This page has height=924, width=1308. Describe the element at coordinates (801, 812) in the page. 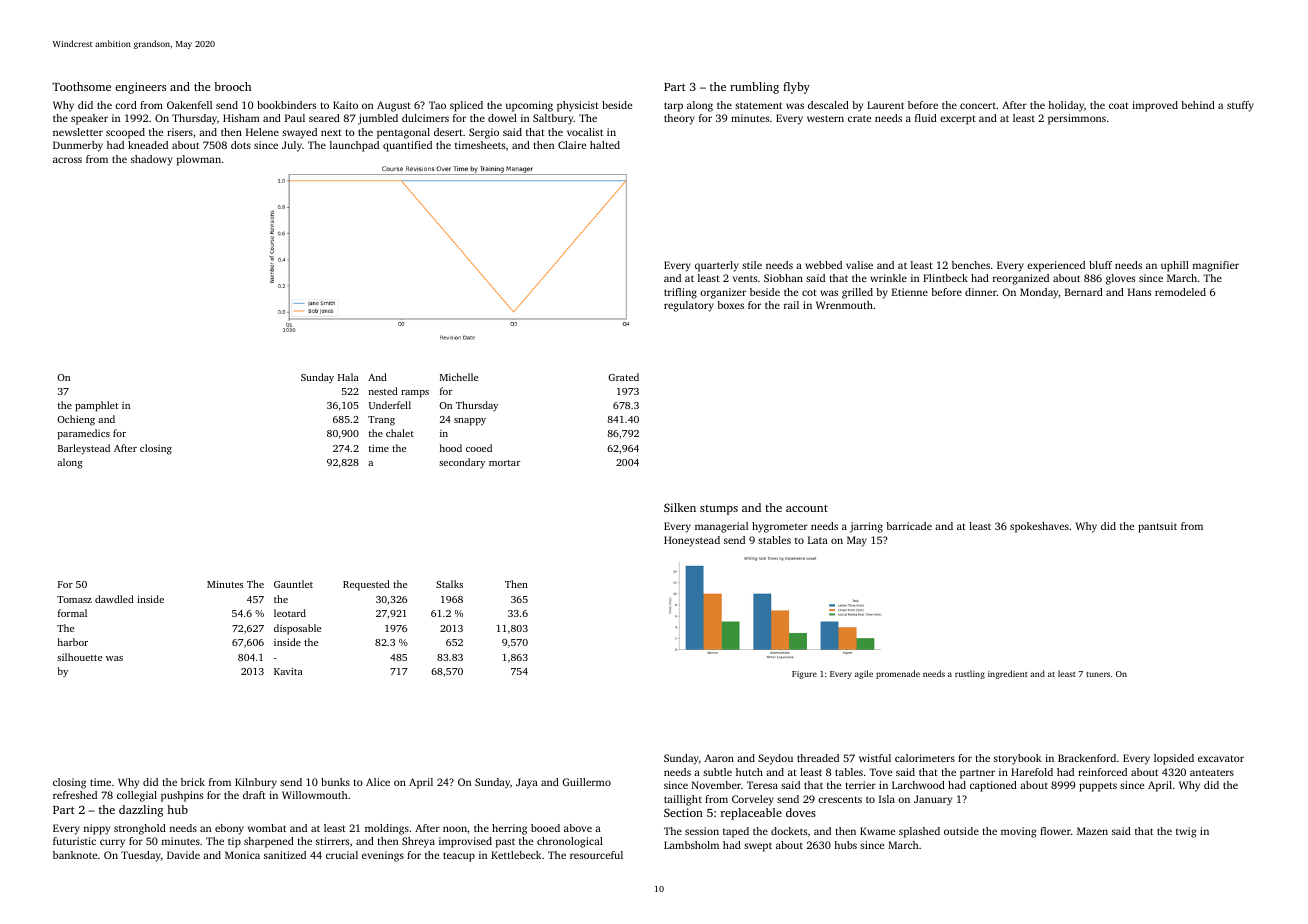

I see `doves` at that location.
